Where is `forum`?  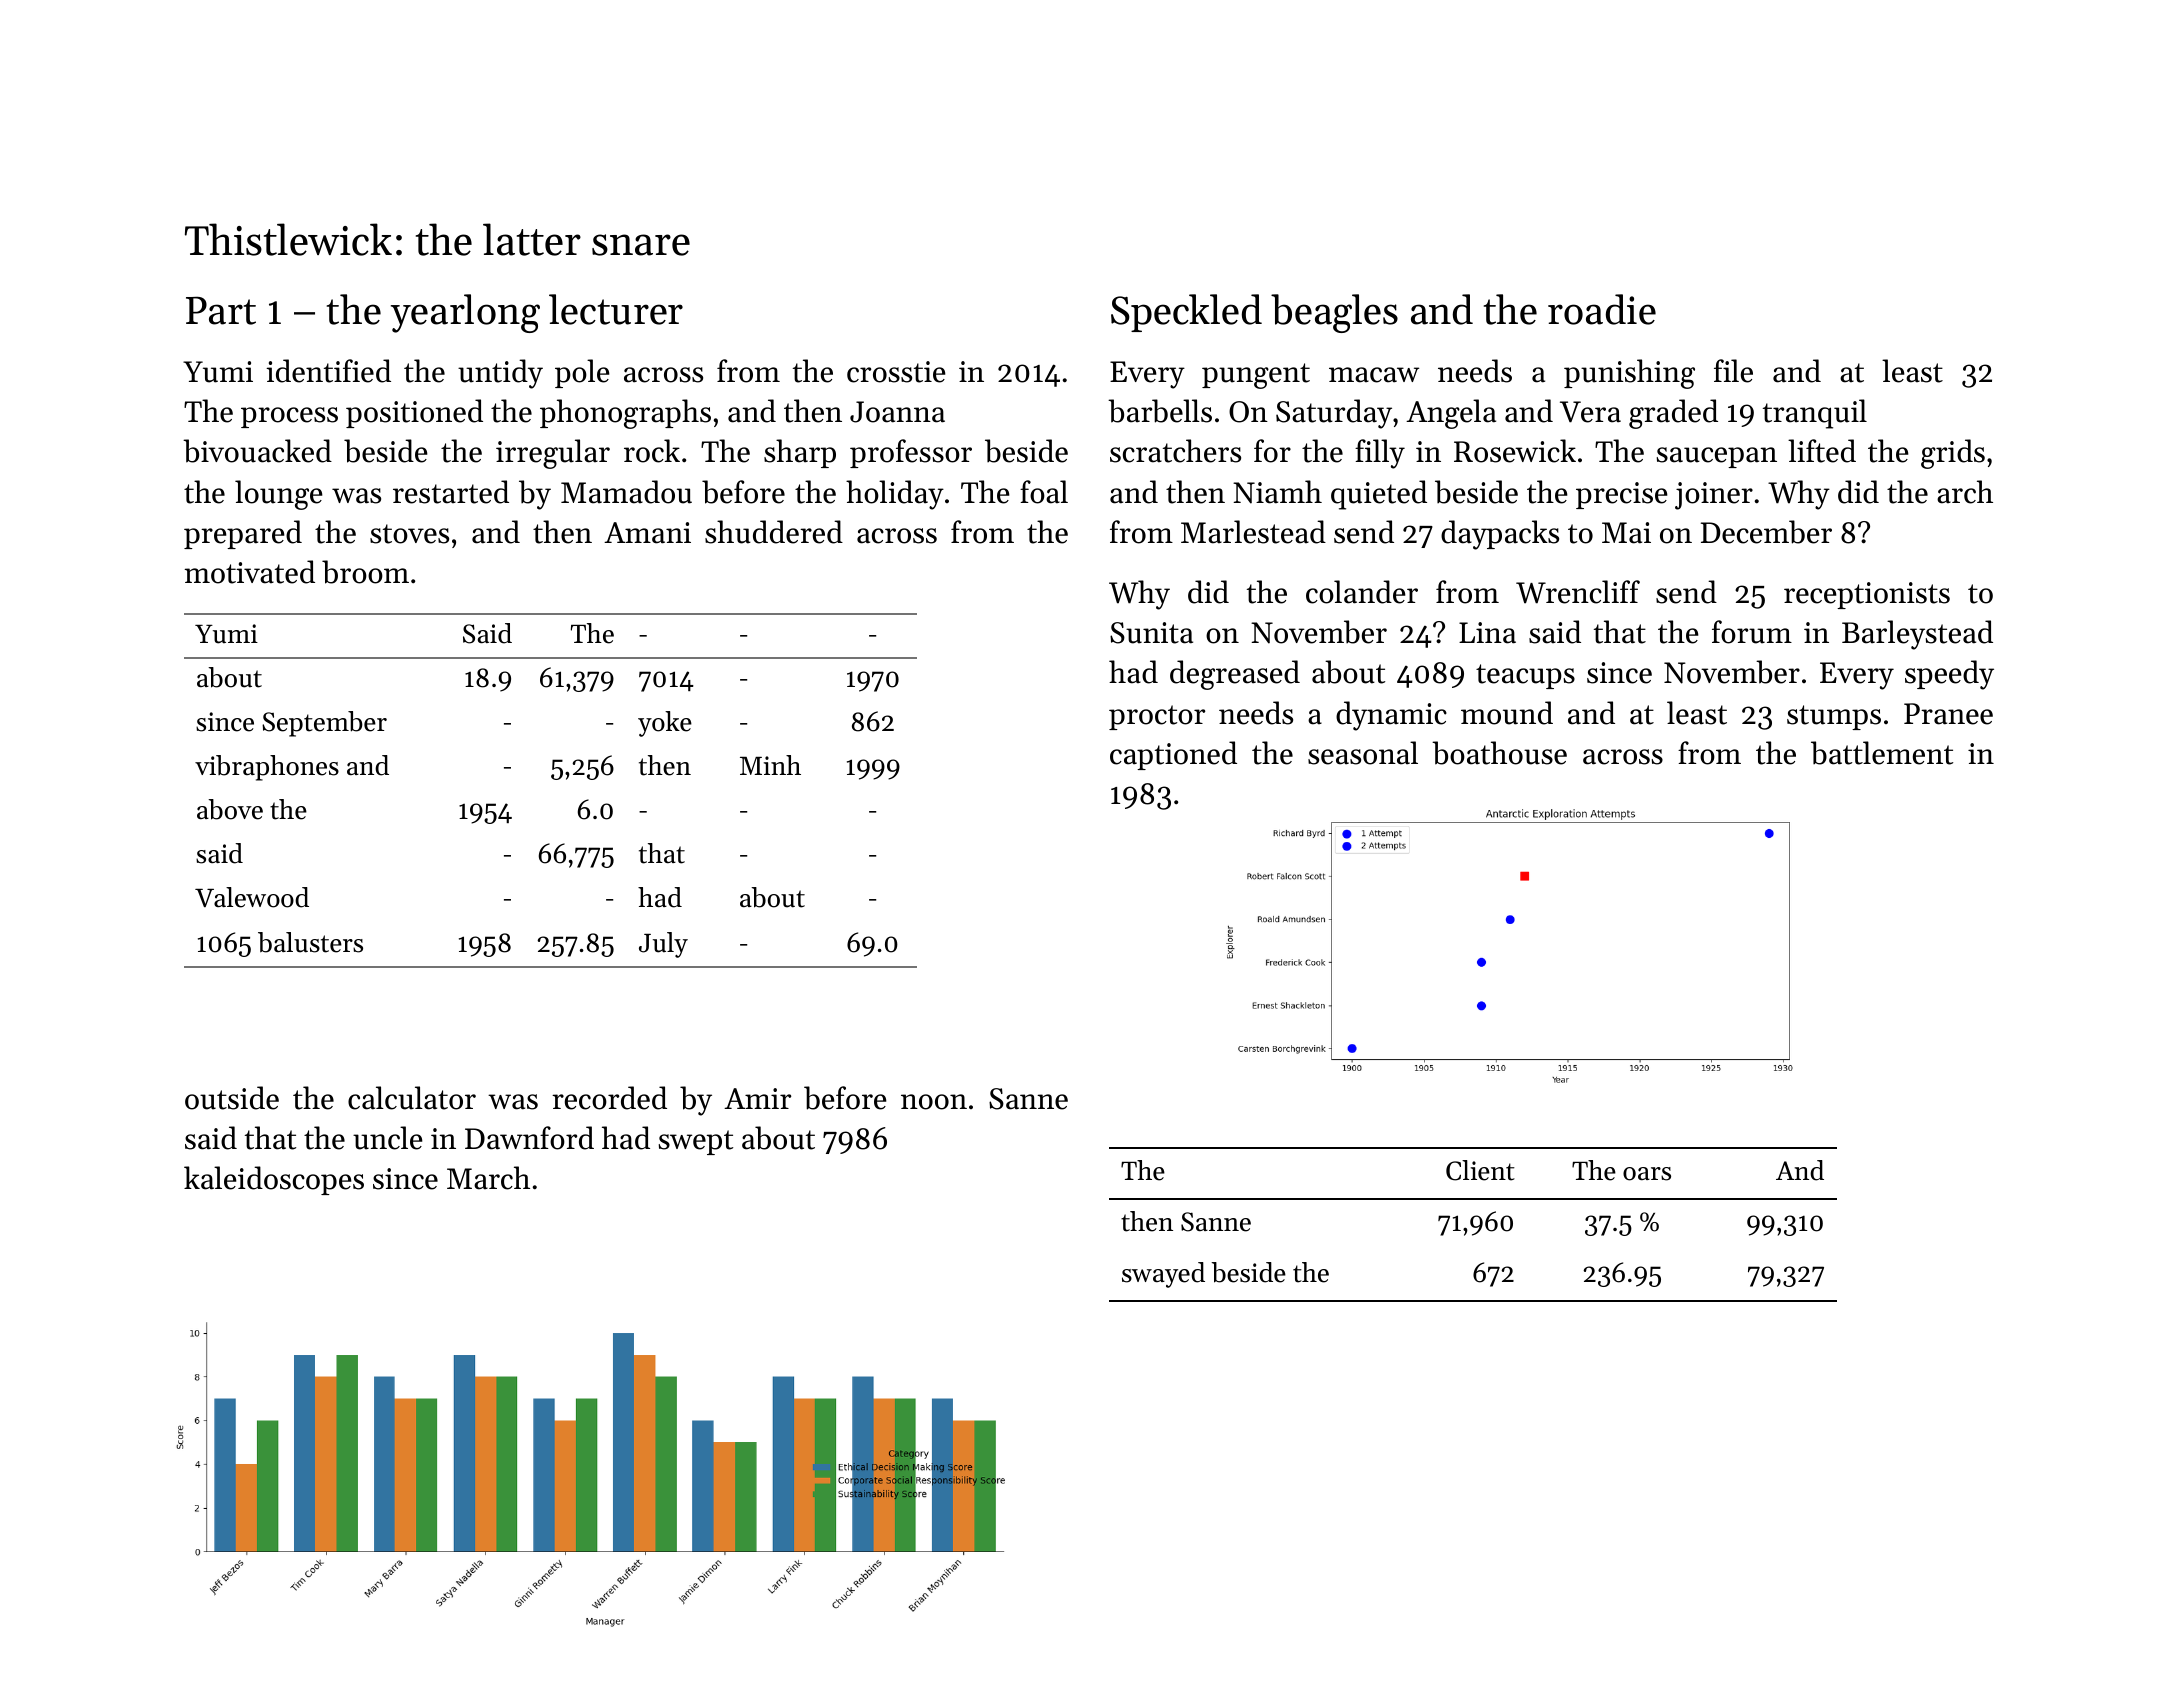 forum is located at coordinates (1752, 632).
